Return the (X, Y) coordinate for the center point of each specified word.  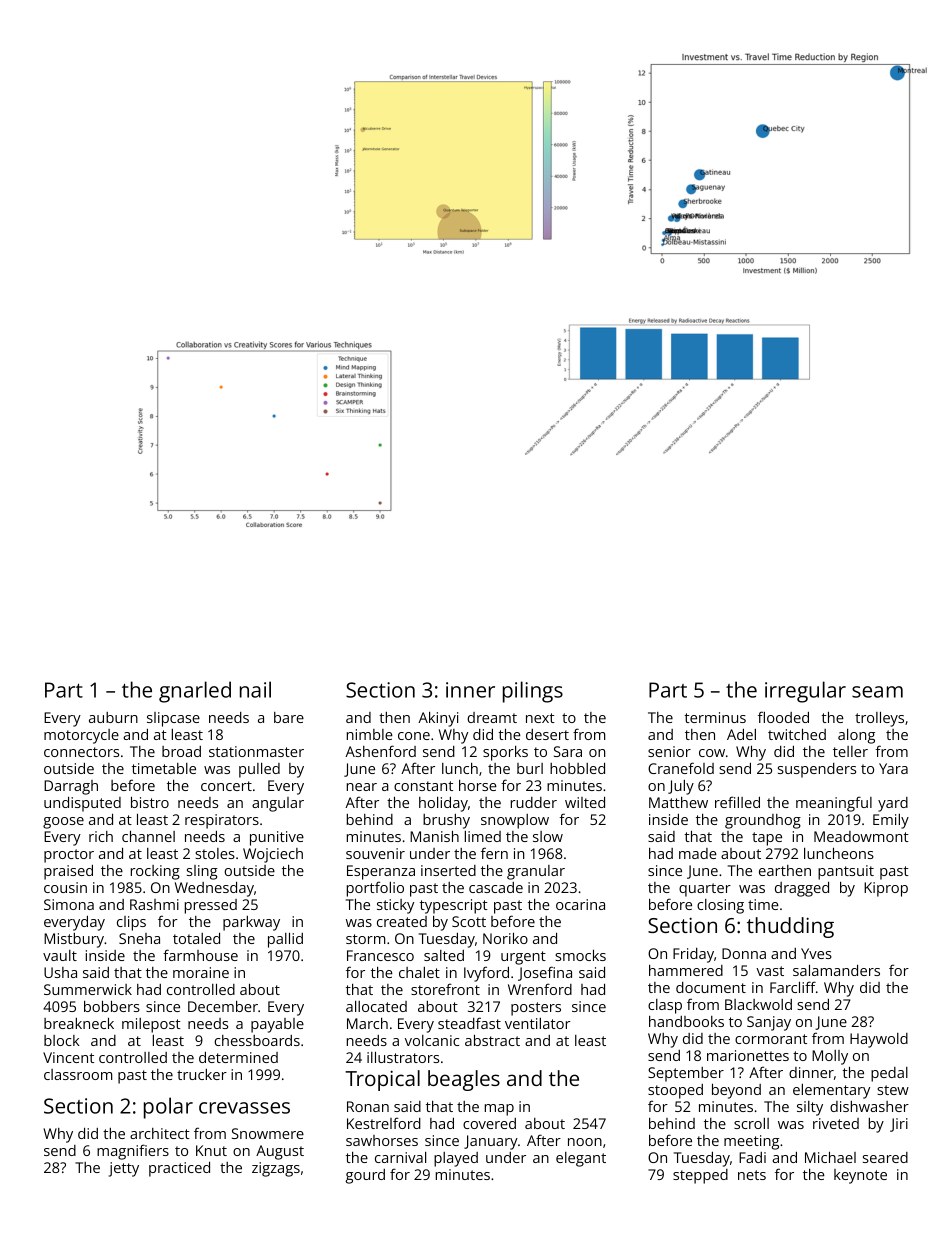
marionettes (748, 1055)
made (698, 853)
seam (877, 692)
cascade (496, 887)
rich (101, 836)
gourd (365, 1176)
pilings (533, 692)
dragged (802, 889)
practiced (179, 1169)
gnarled (195, 692)
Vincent (68, 1057)
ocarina (580, 904)
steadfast (469, 1023)
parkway (251, 923)
